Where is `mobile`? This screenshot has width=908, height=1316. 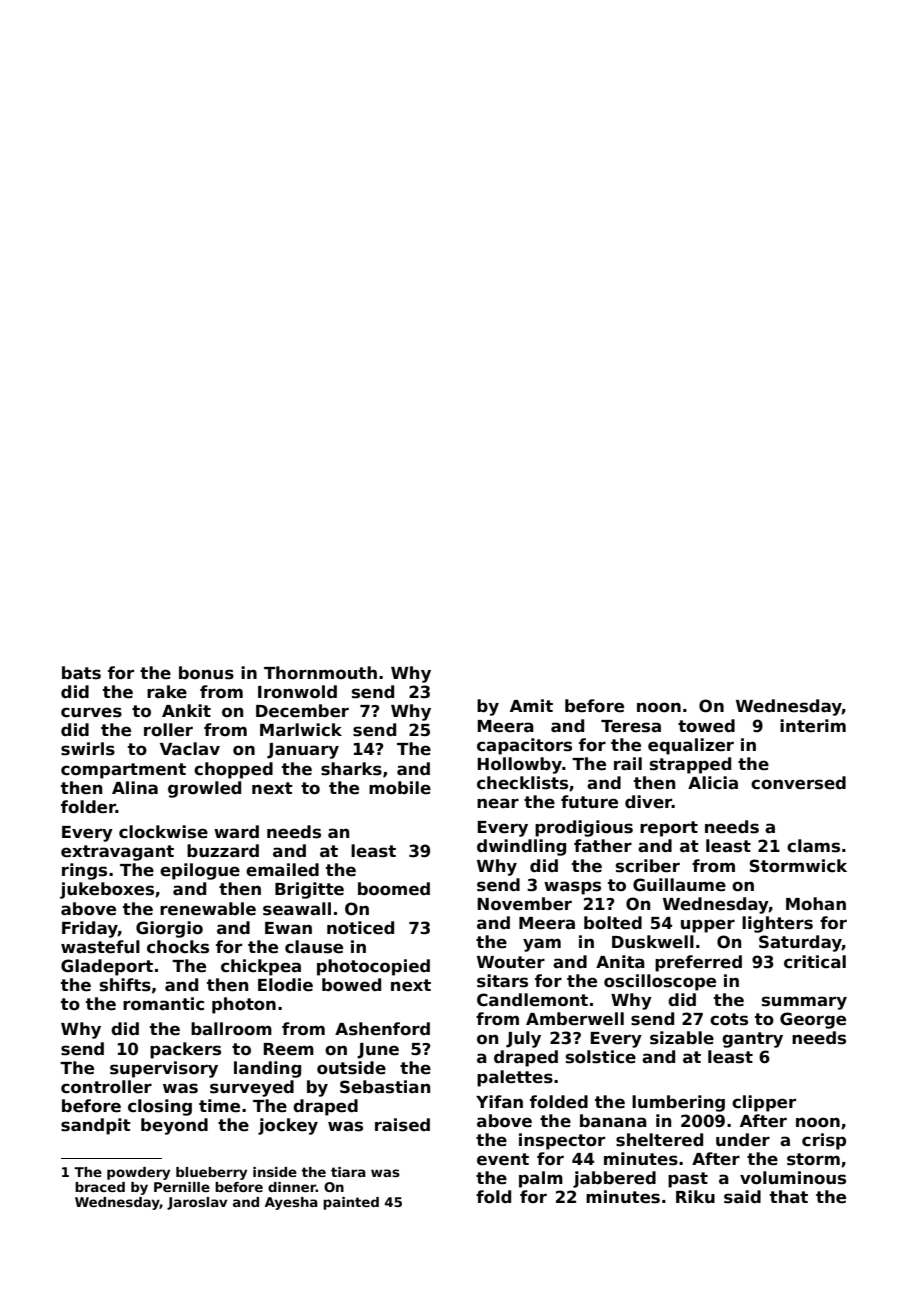
mobile is located at coordinates (400, 788).
